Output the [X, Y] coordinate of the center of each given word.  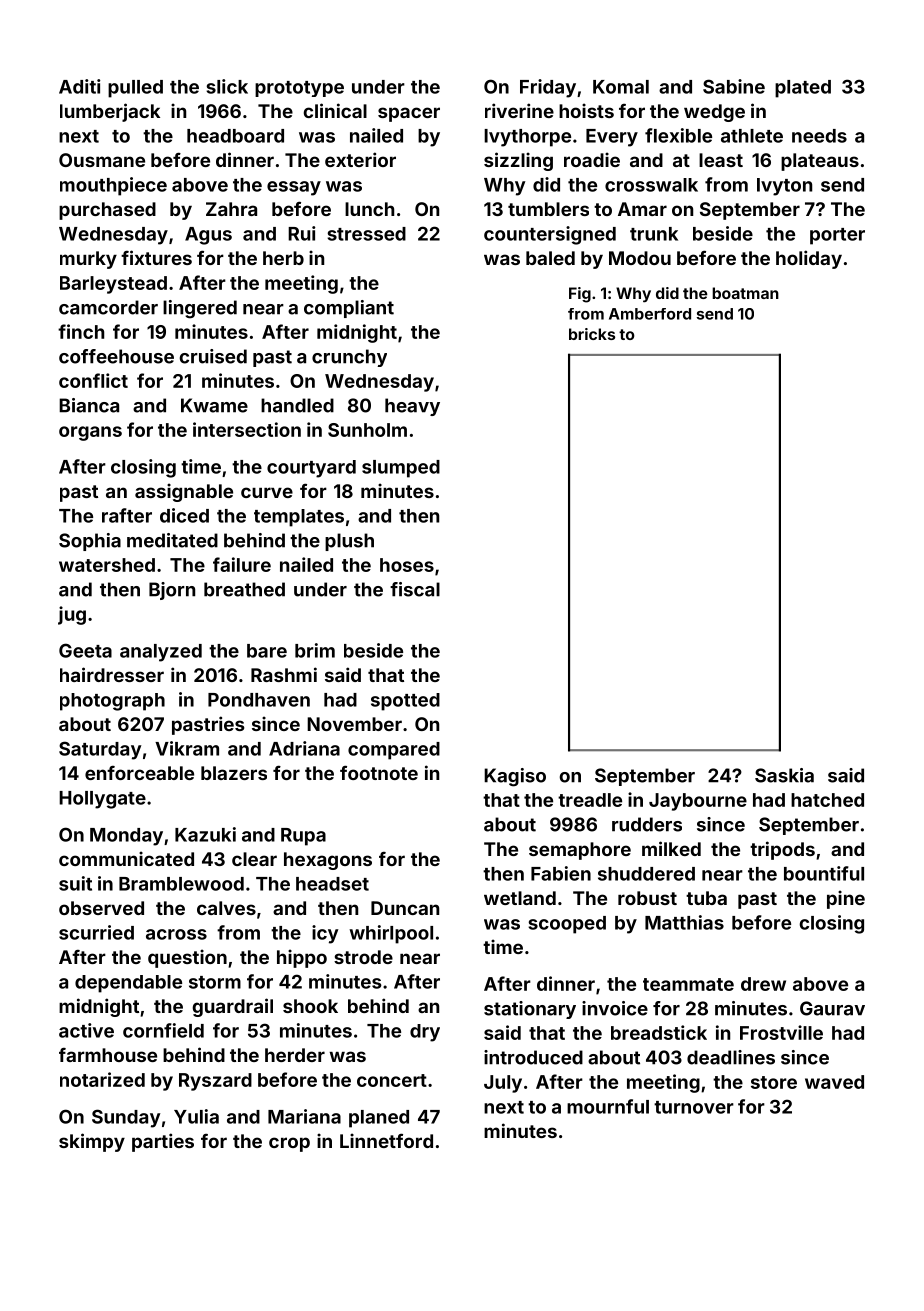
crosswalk [651, 185]
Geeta [85, 650]
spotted [405, 702]
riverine [519, 110]
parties [163, 1142]
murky [88, 260]
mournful [608, 1106]
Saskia [784, 775]
